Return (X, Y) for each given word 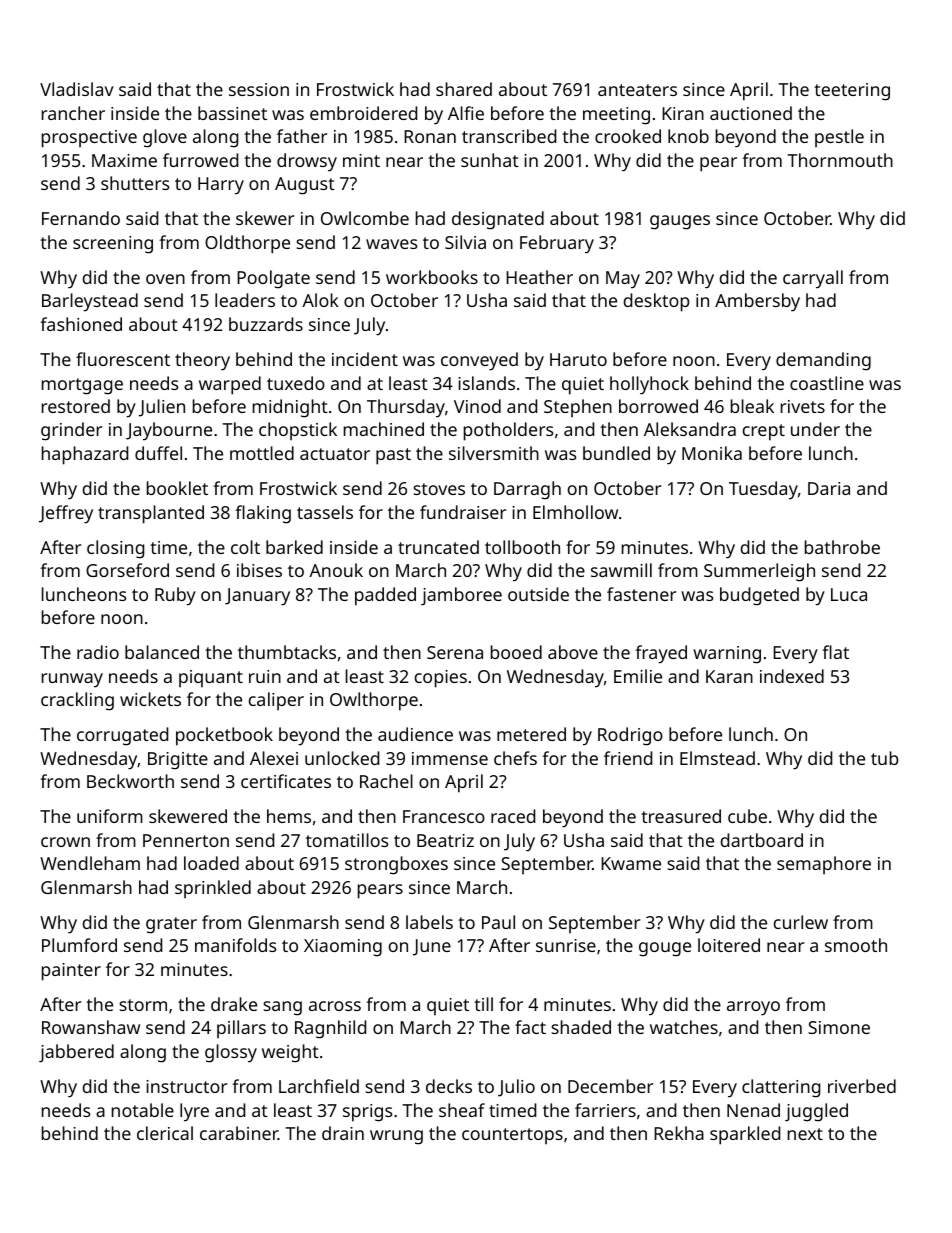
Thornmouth (840, 160)
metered (531, 734)
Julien (162, 408)
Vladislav (77, 89)
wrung (396, 1137)
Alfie (466, 113)
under (815, 429)
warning (727, 655)
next (805, 1134)
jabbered (76, 1053)
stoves (439, 489)
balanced (162, 652)
